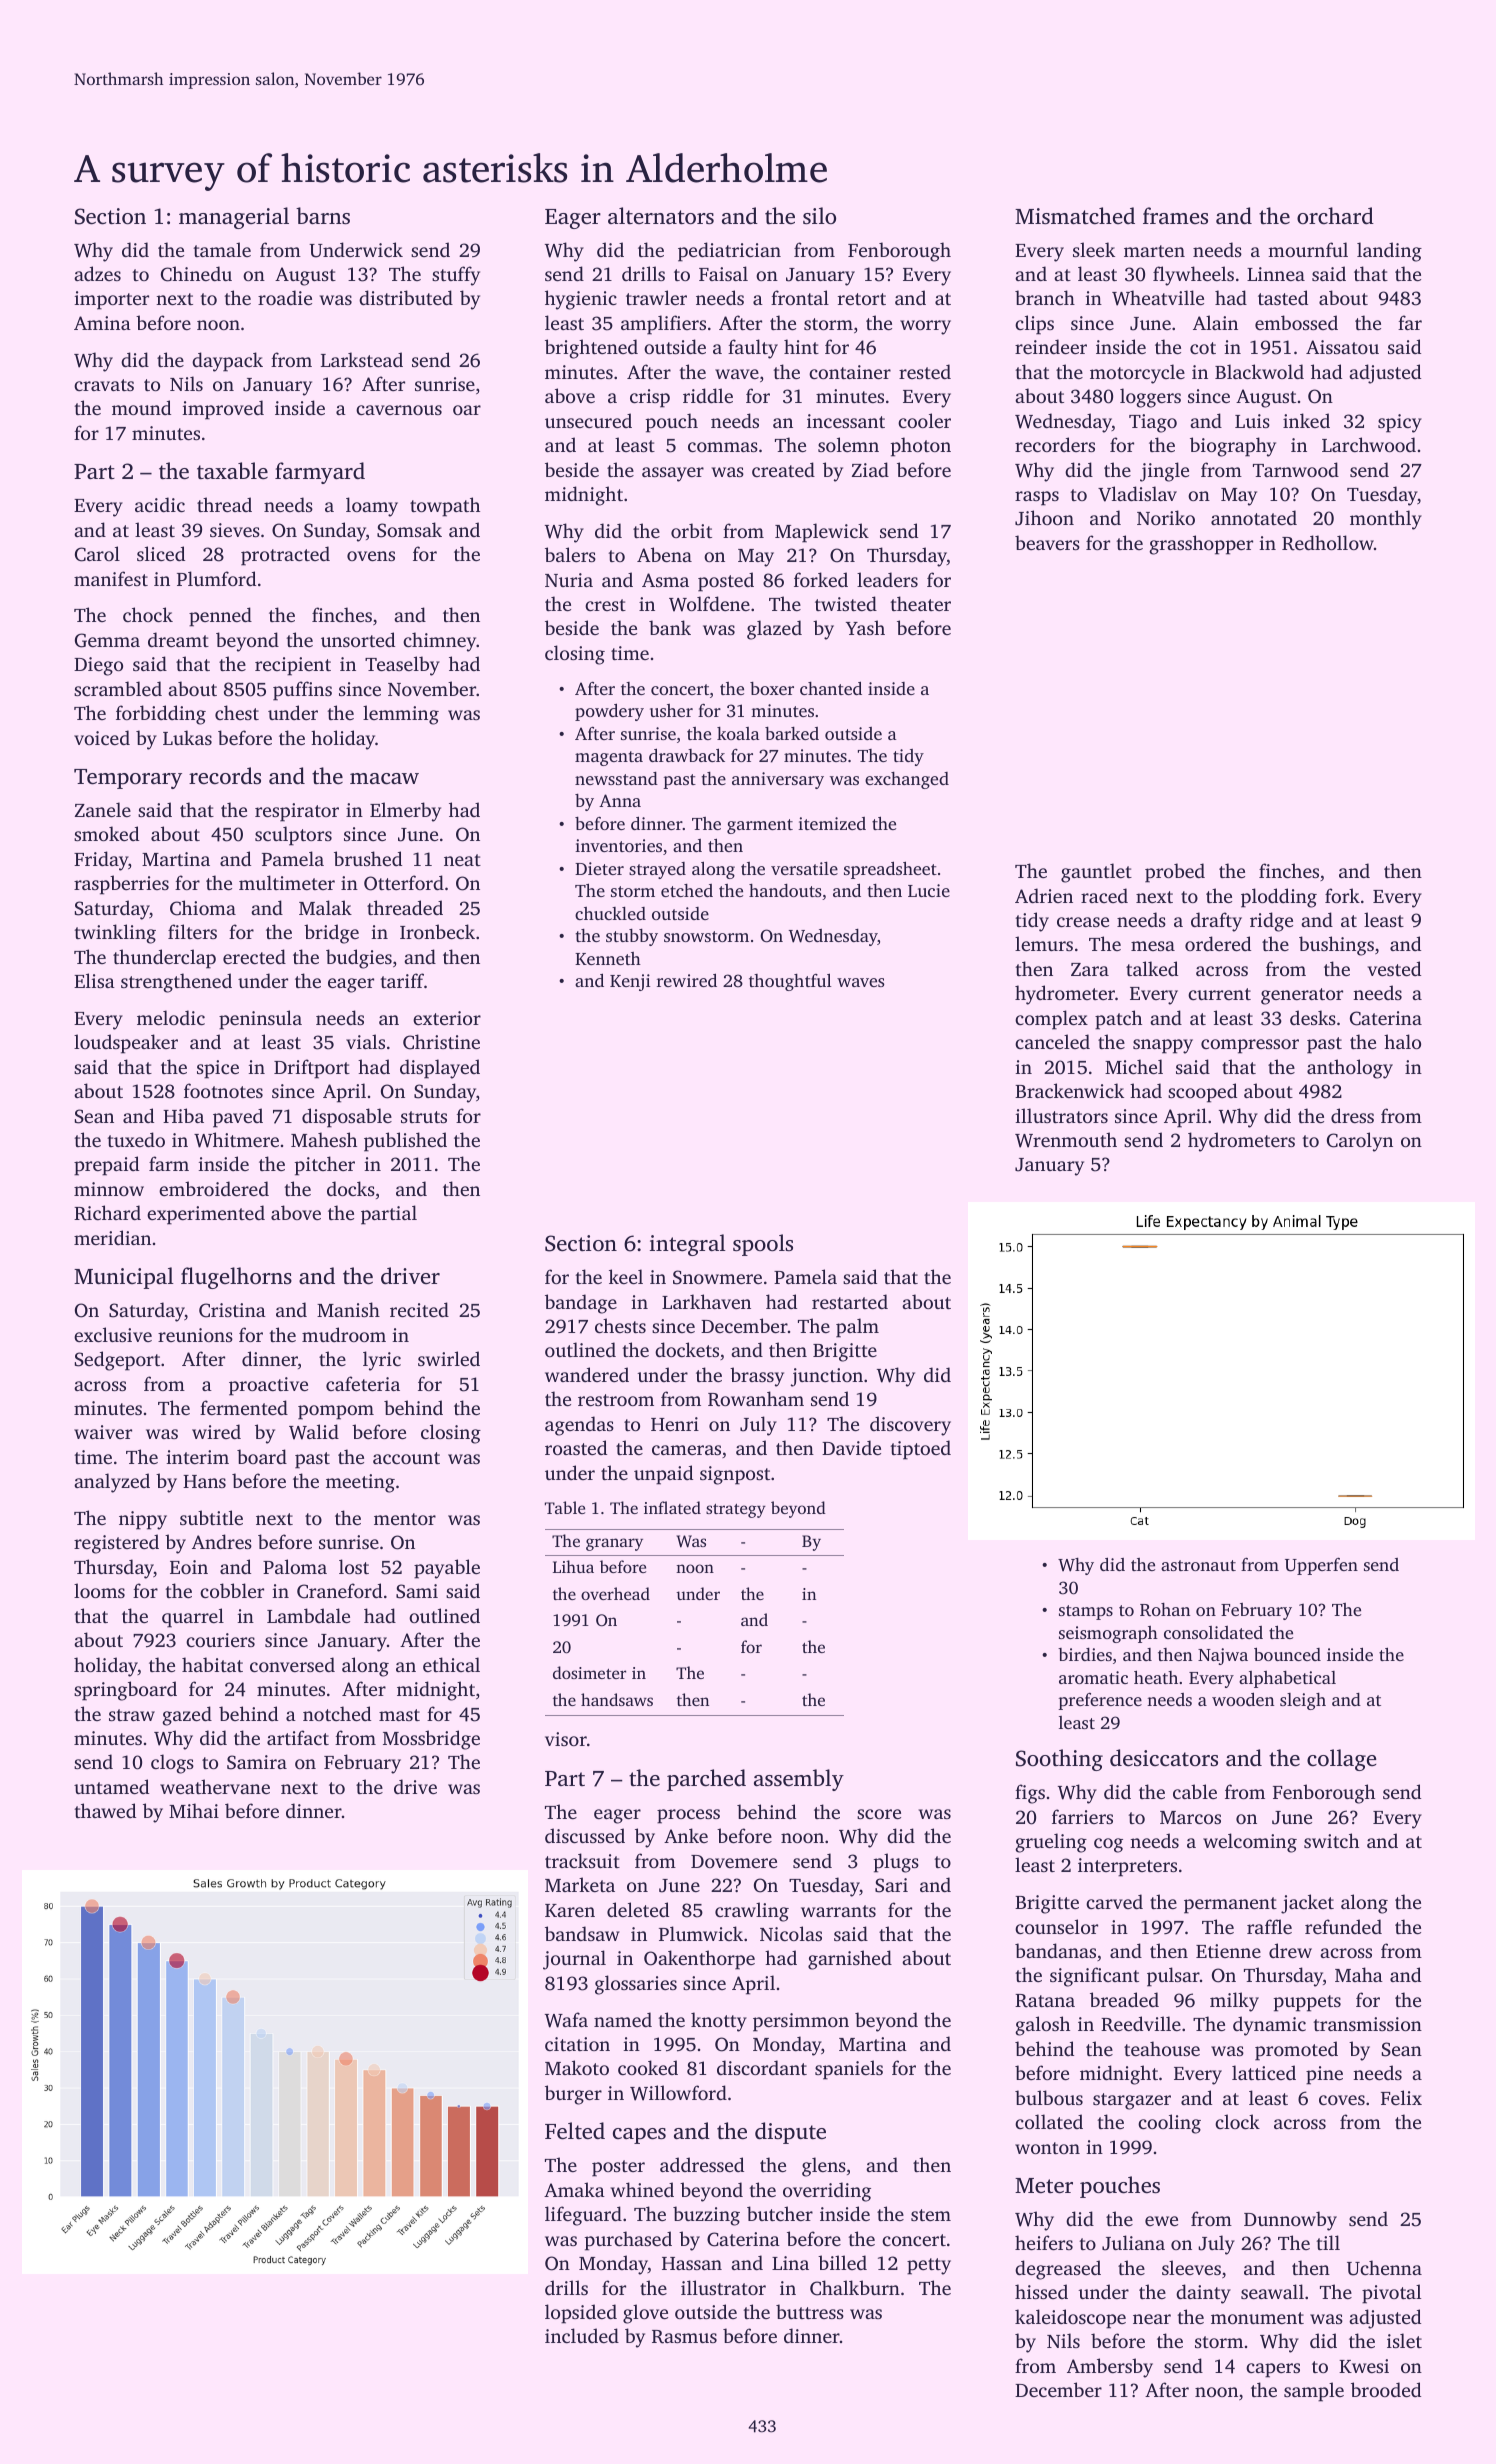 This page has height=2464, width=1496. What do you see at coordinates (736, 1511) in the page?
I see `strategy` at bounding box center [736, 1511].
